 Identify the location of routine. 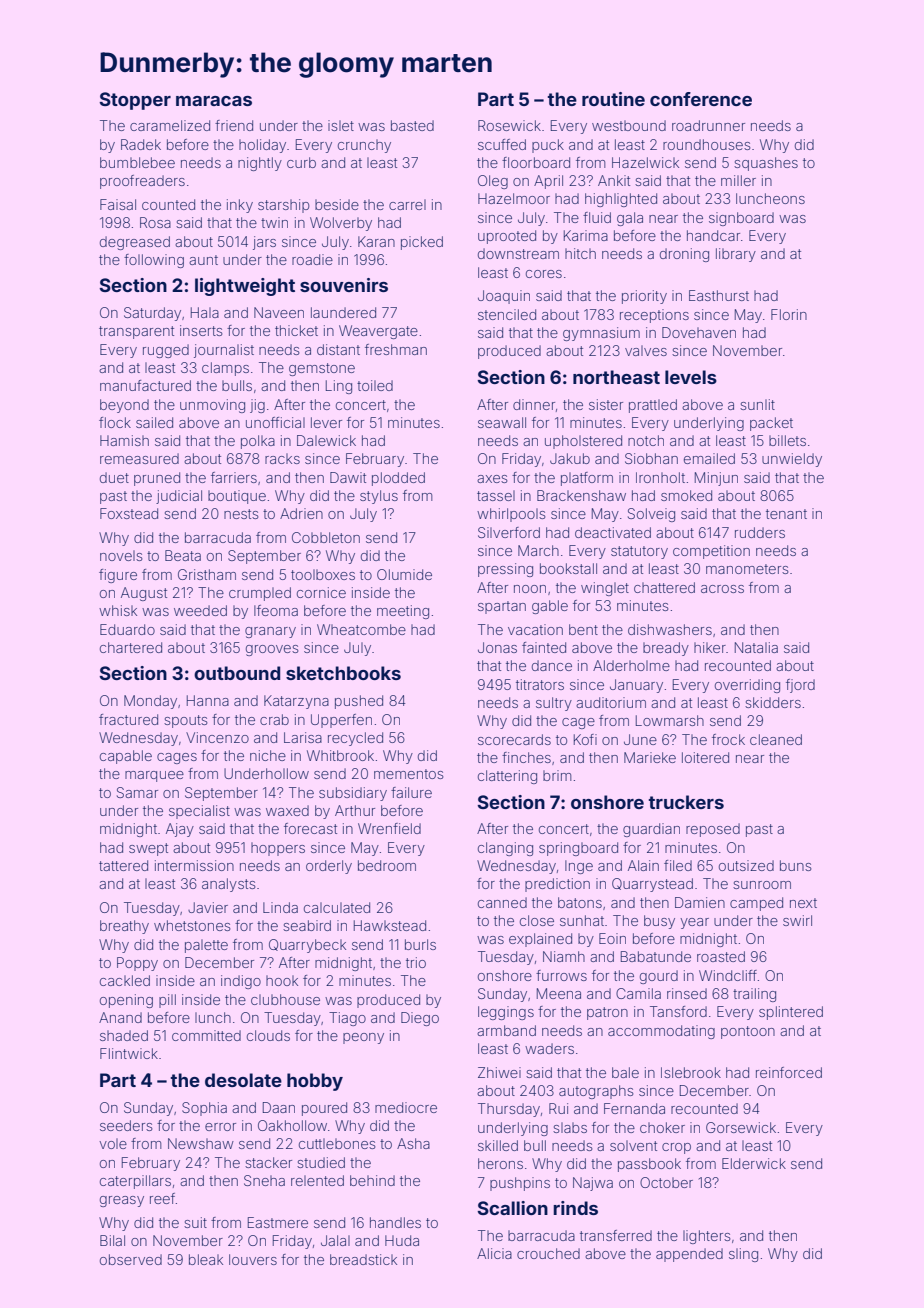
(613, 99).
